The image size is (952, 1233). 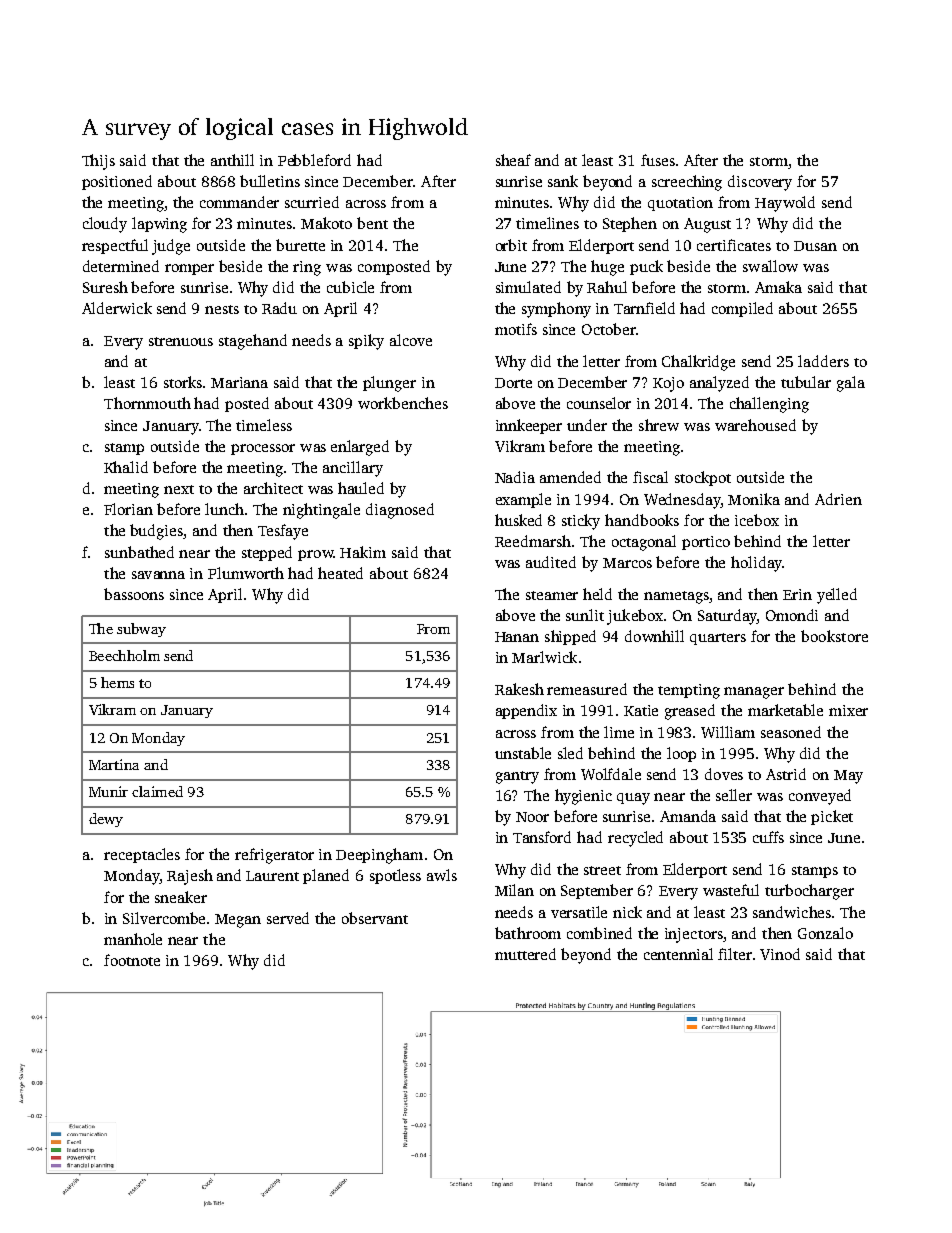 What do you see at coordinates (542, 837) in the page?
I see `Tansford` at bounding box center [542, 837].
